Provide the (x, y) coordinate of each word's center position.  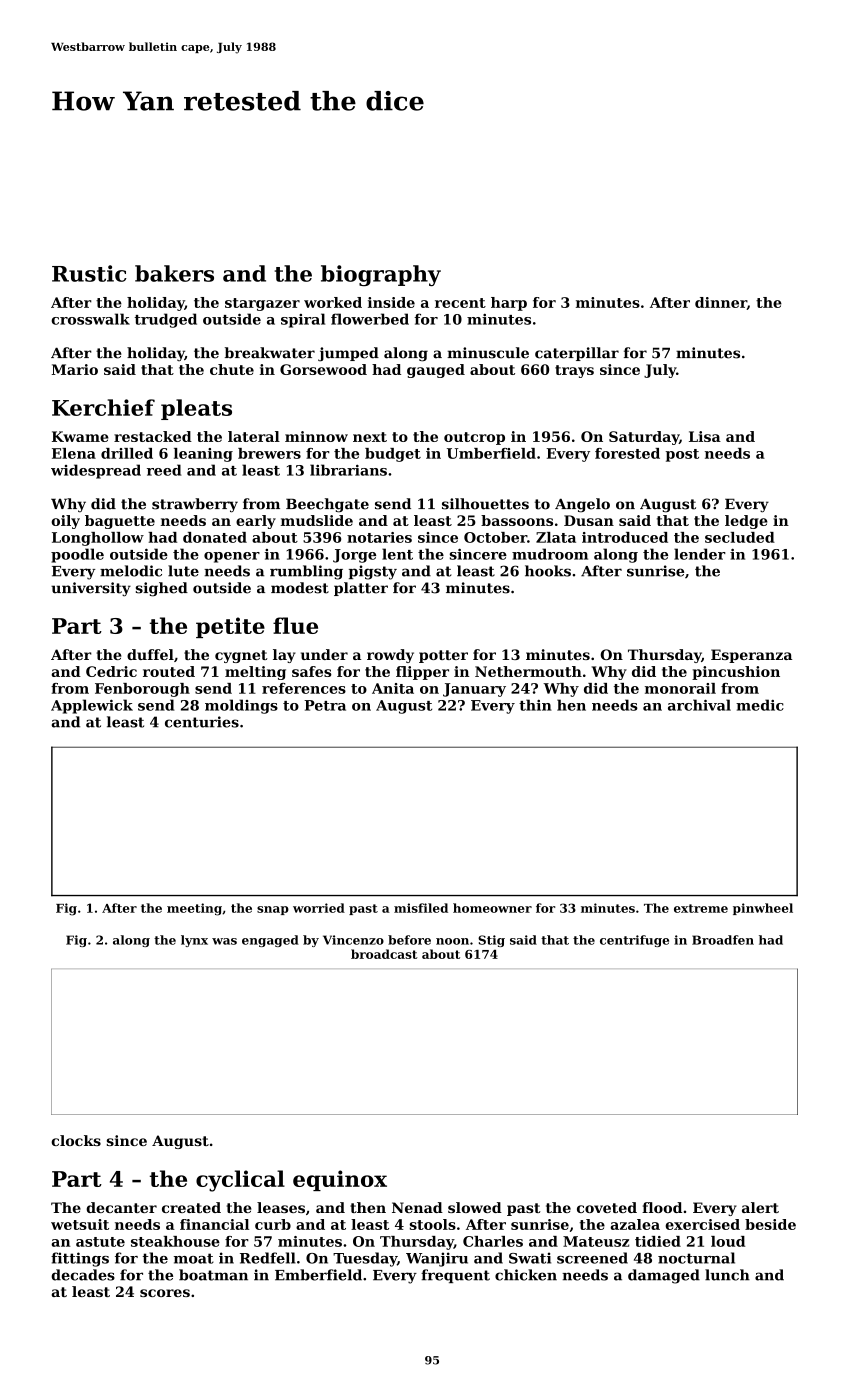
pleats (196, 409)
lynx (194, 941)
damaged (664, 1276)
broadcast (384, 954)
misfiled (421, 908)
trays (574, 371)
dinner (721, 303)
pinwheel (763, 909)
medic (760, 705)
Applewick (92, 706)
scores (165, 1293)
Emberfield (318, 1275)
